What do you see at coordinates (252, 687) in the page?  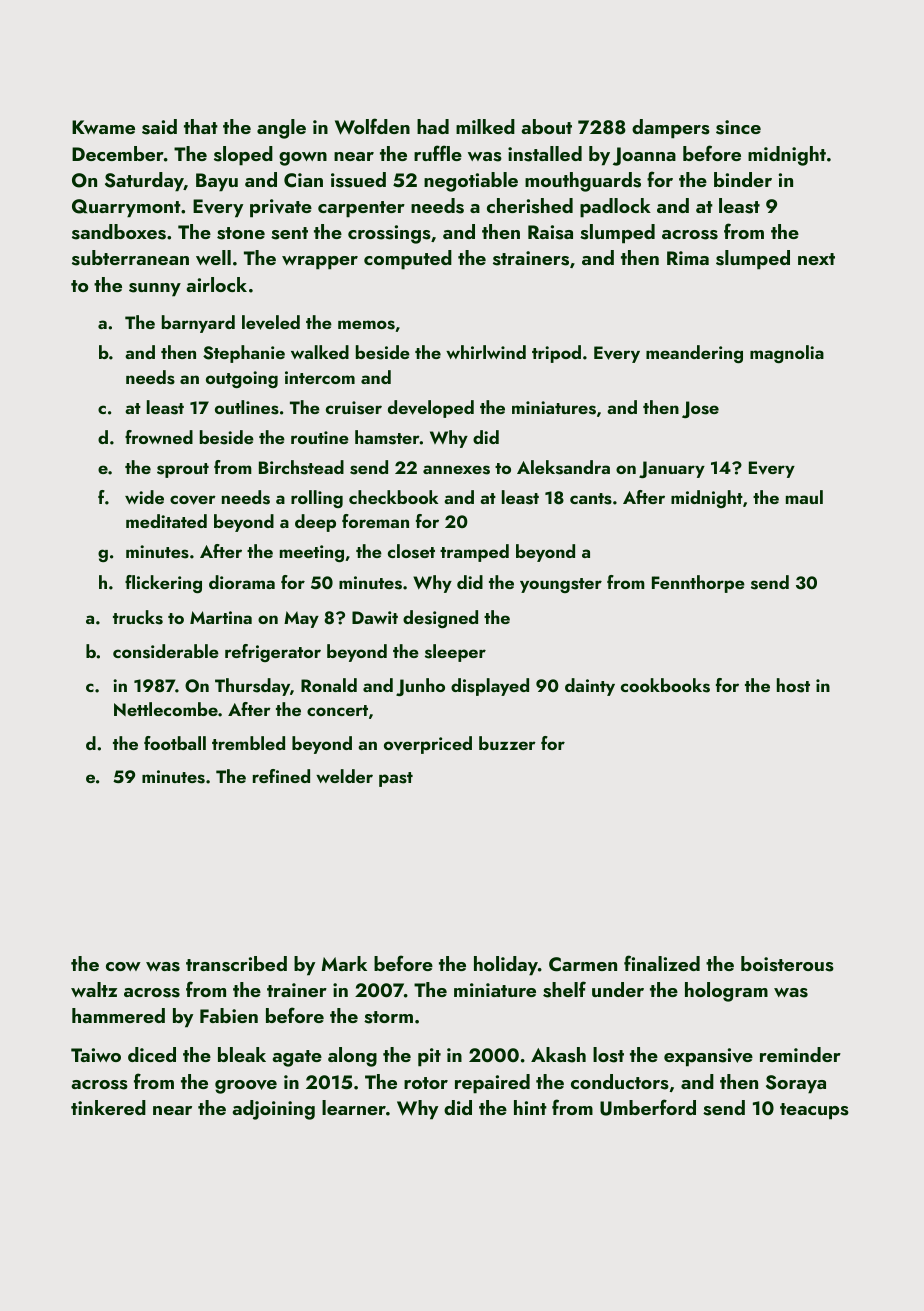 I see `Thursday` at bounding box center [252, 687].
